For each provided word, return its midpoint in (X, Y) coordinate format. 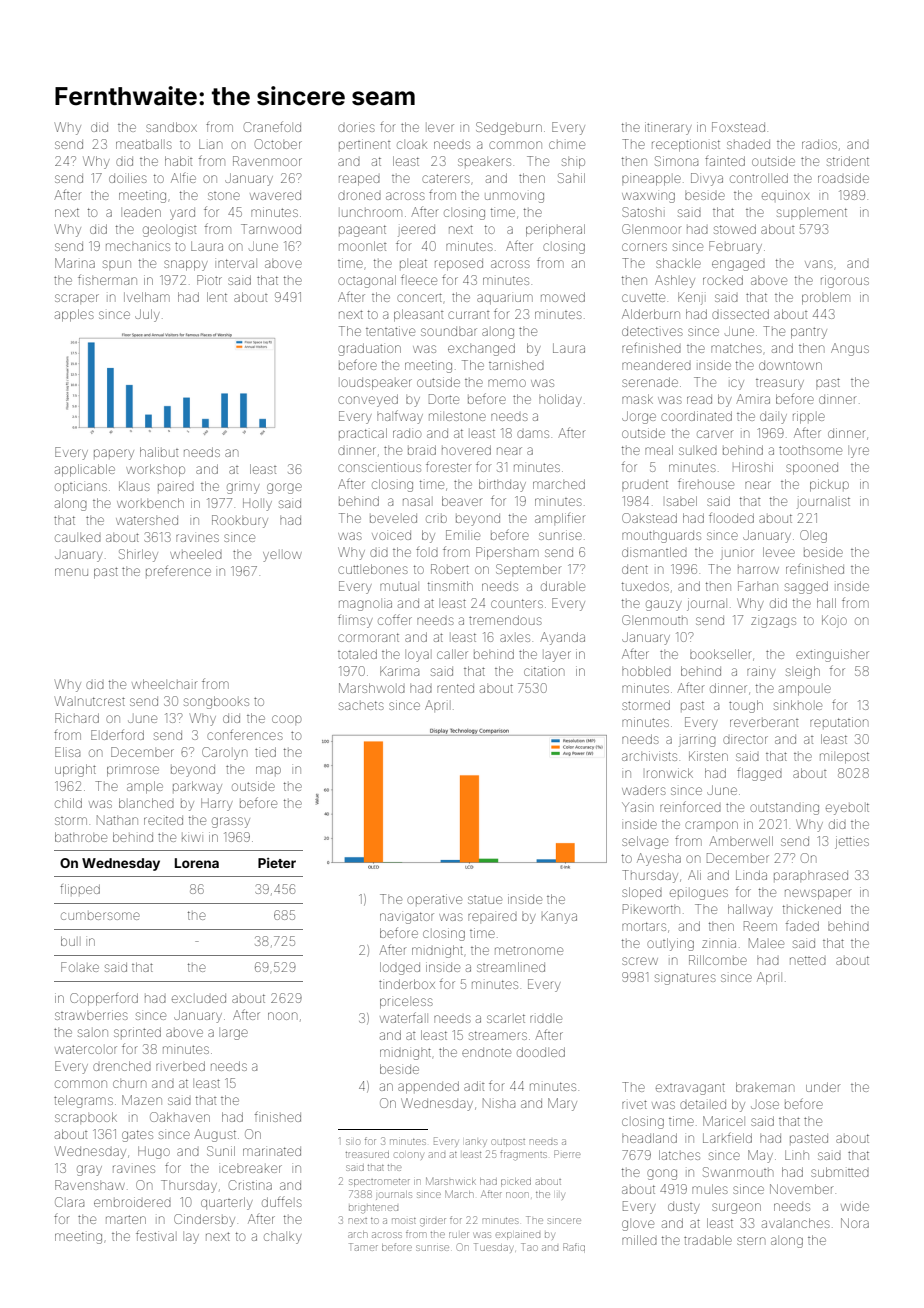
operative (434, 899)
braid (422, 450)
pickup (829, 485)
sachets (361, 705)
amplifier (560, 518)
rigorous (845, 281)
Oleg (813, 536)
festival (155, 1235)
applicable (85, 470)
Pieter (277, 863)
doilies (128, 178)
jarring (697, 741)
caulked (78, 538)
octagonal (367, 281)
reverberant (764, 723)
